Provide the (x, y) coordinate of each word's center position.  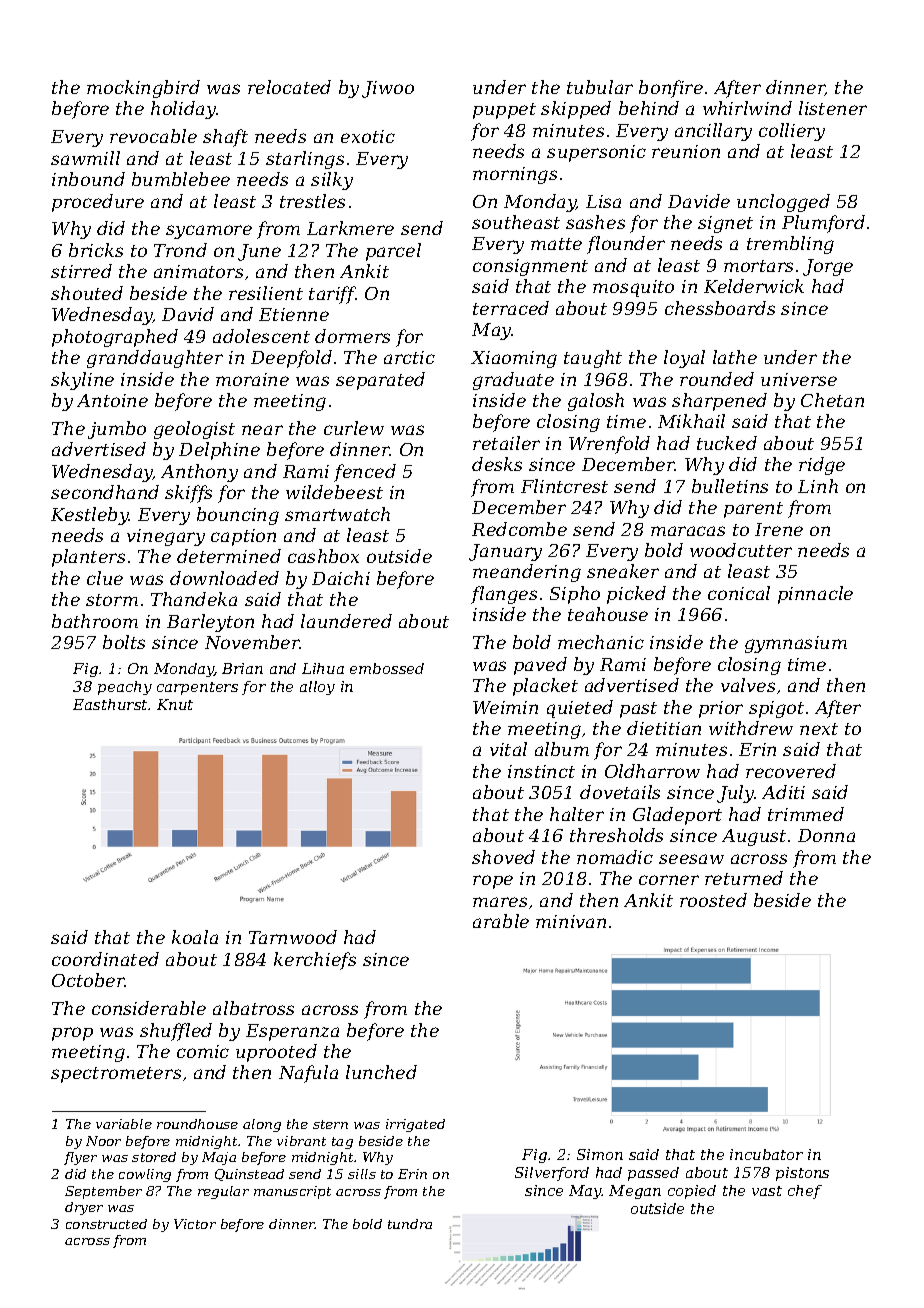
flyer (80, 1158)
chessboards (720, 308)
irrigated (415, 1125)
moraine (252, 379)
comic (203, 1051)
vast (767, 1191)
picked (636, 595)
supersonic (596, 153)
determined (229, 556)
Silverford (552, 1174)
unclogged (783, 203)
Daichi (341, 578)
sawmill (85, 158)
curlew (354, 428)
